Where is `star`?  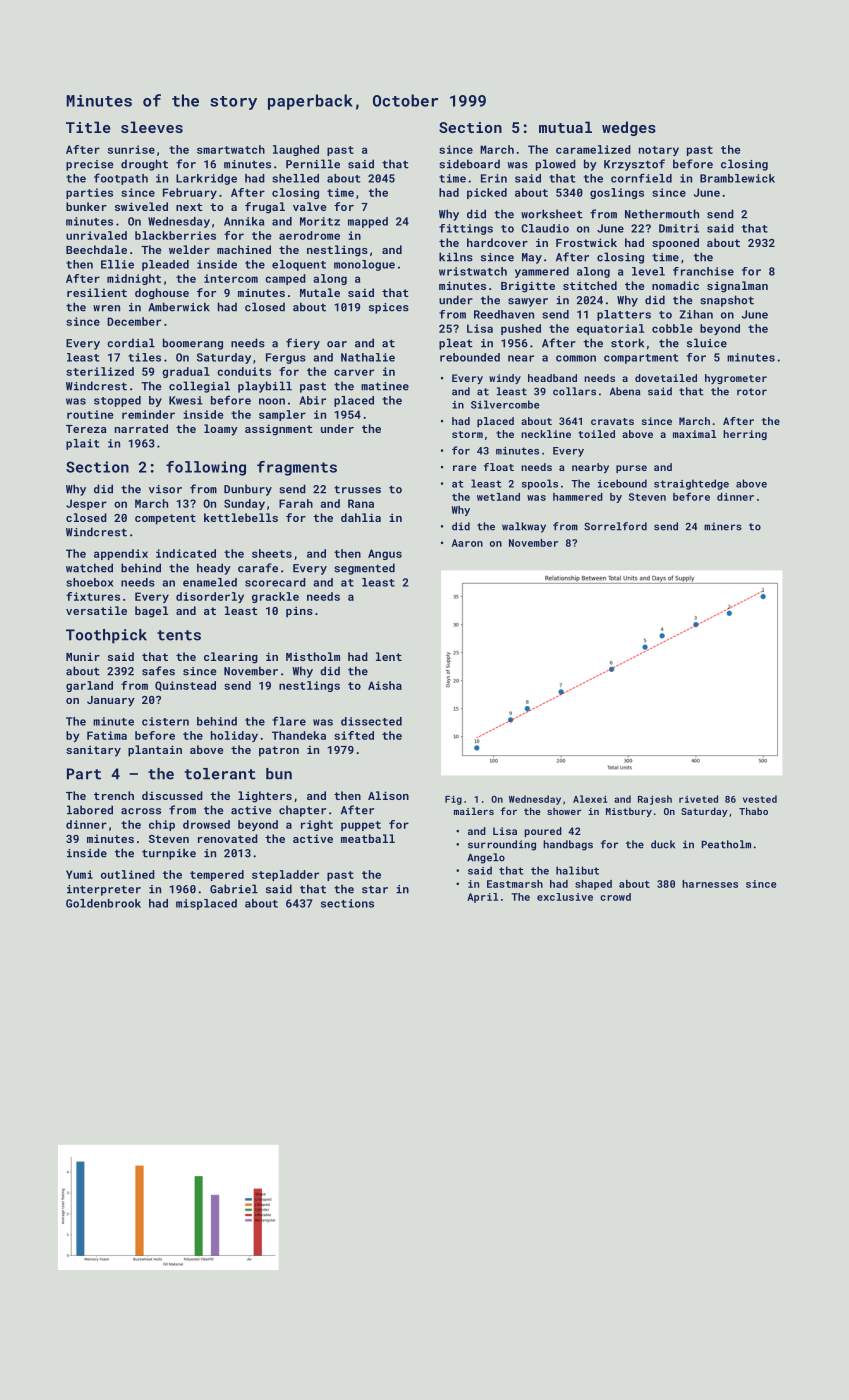
star is located at coordinates (375, 889).
